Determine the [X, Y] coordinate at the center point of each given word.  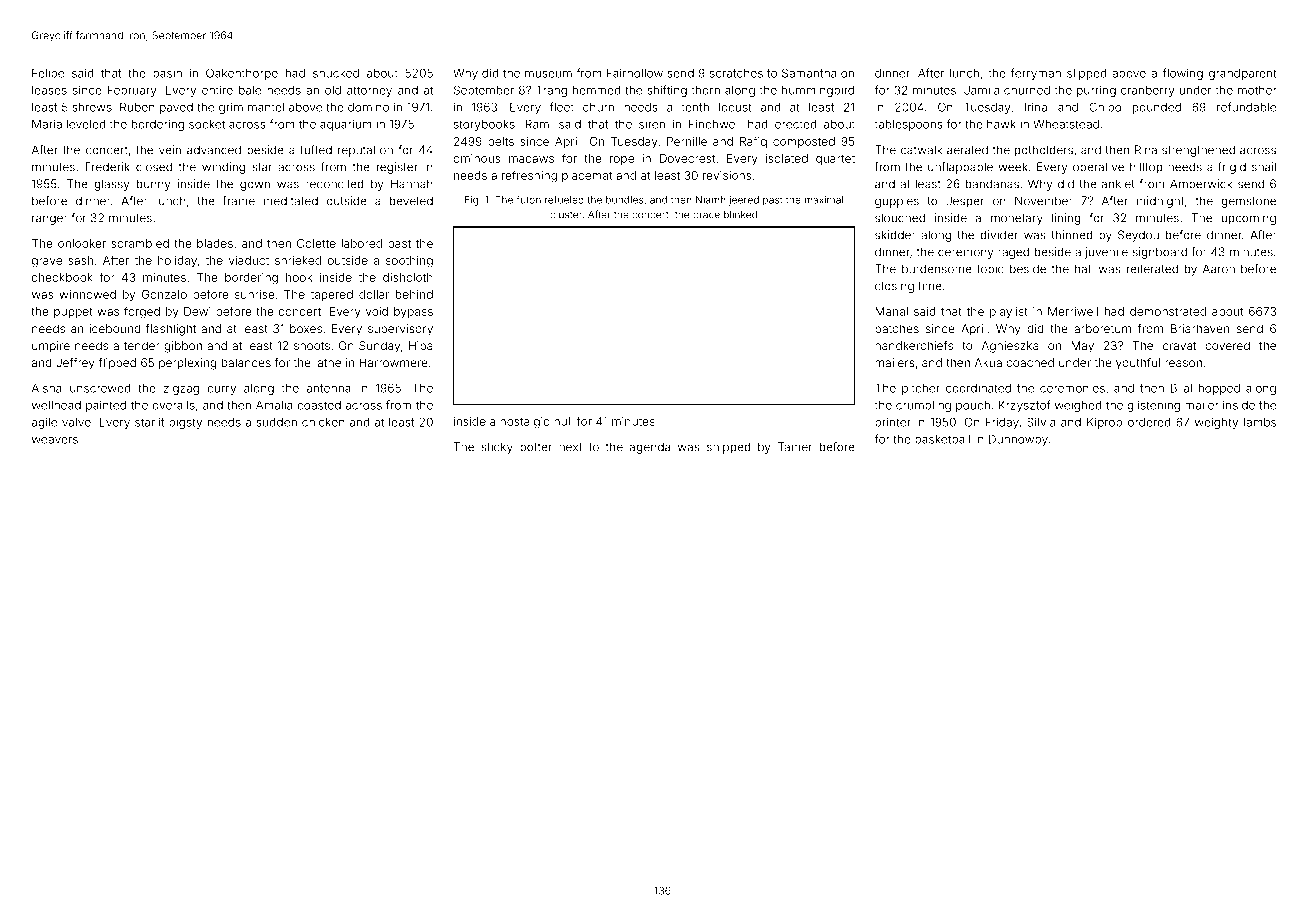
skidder [895, 235]
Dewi [197, 311]
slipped [1087, 74]
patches [897, 329]
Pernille [687, 141]
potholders [1044, 151]
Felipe [48, 74]
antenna [329, 388]
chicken [323, 422]
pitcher [921, 389]
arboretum [1102, 328]
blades [215, 243]
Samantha [809, 73]
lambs [1260, 422]
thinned [1072, 235]
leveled [86, 124]
